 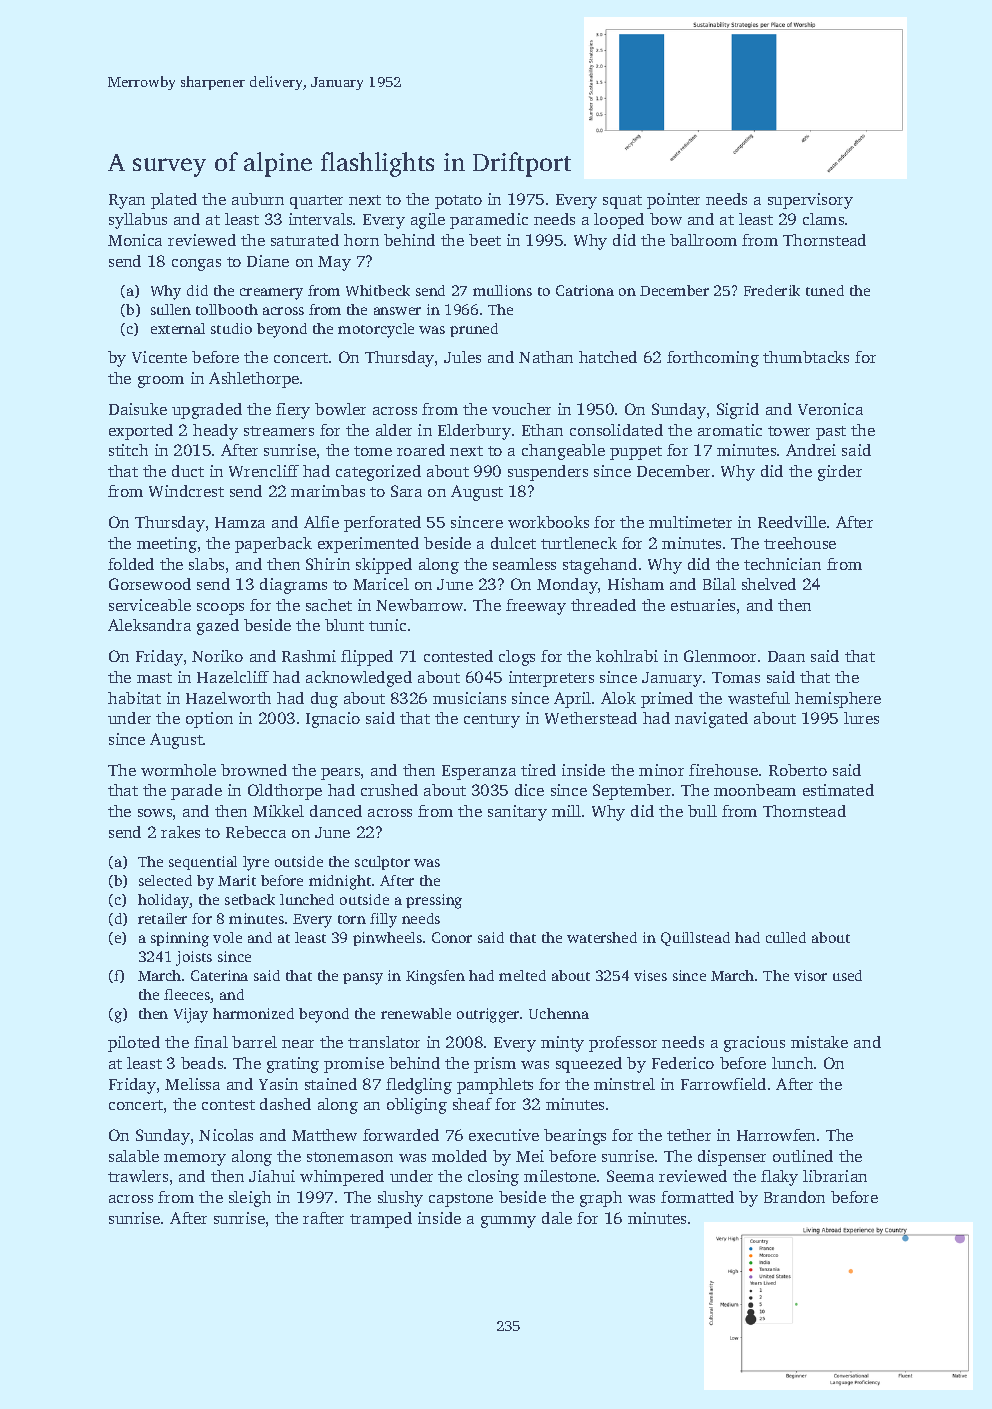 I want to click on tome, so click(x=373, y=451).
